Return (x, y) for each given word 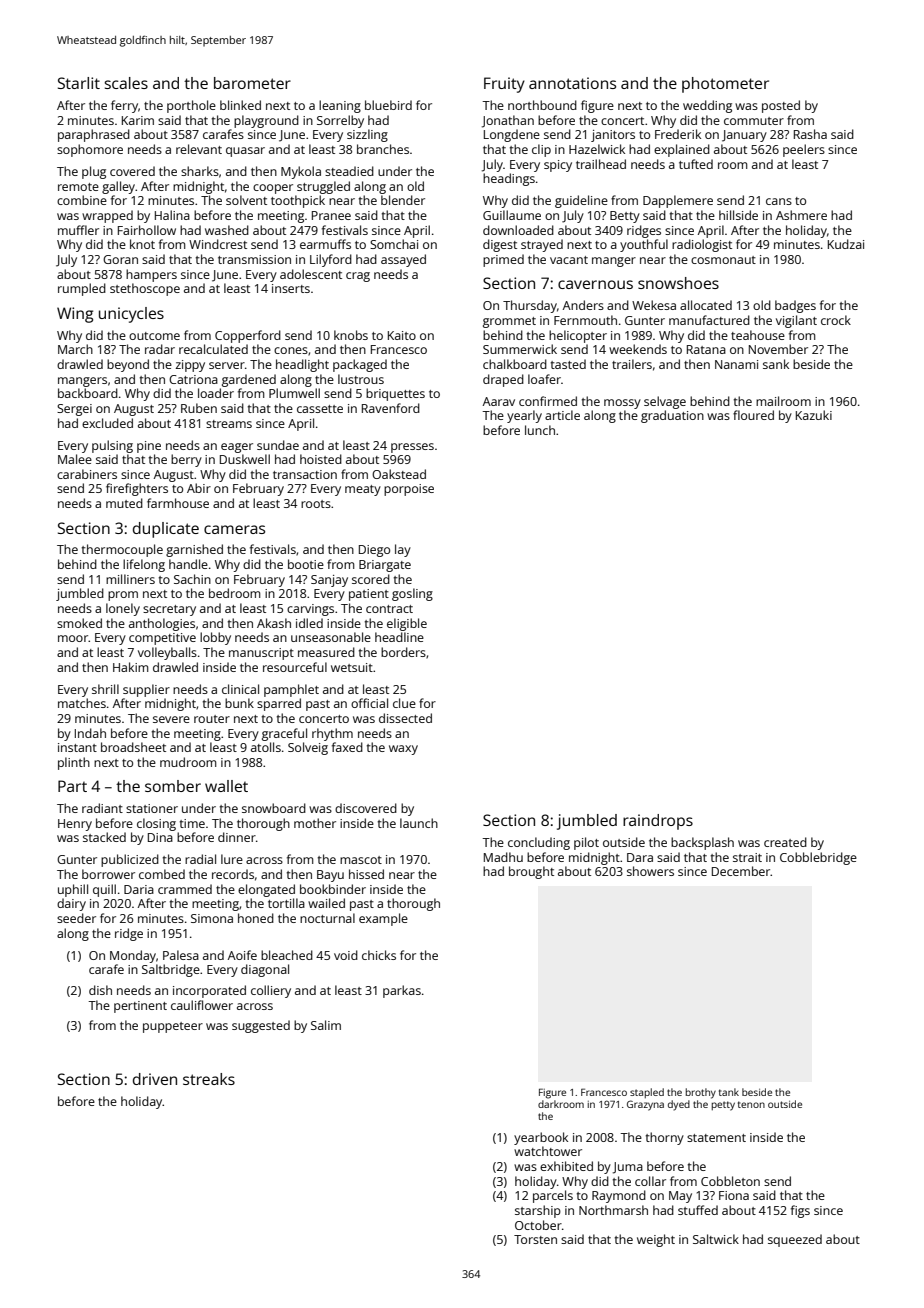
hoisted (321, 459)
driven (155, 1079)
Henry (75, 825)
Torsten (535, 1239)
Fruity (504, 85)
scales (126, 83)
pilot (586, 843)
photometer (725, 85)
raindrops (658, 822)
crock (836, 320)
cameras (234, 529)
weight (656, 1240)
